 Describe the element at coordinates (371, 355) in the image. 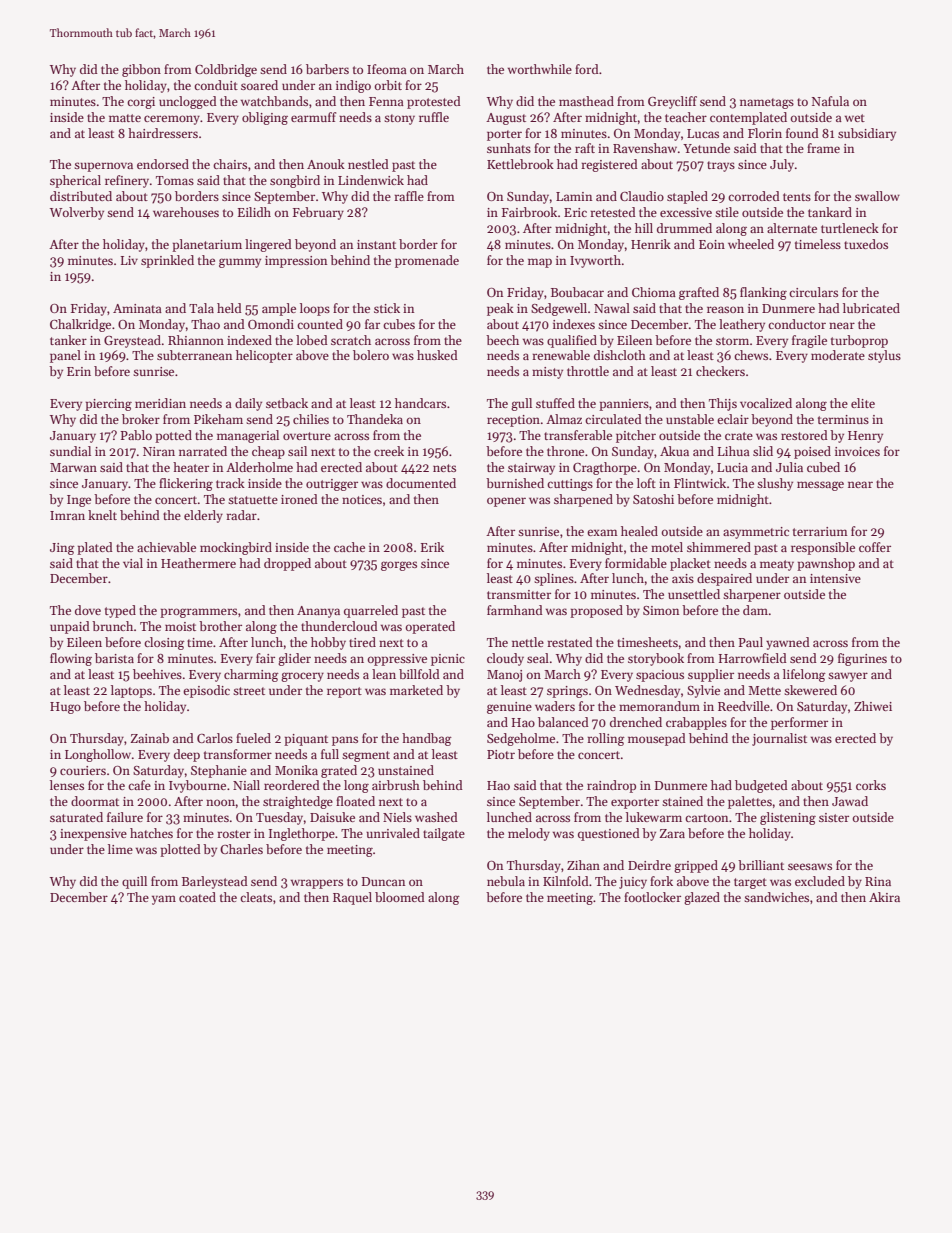

I see `bolero` at that location.
